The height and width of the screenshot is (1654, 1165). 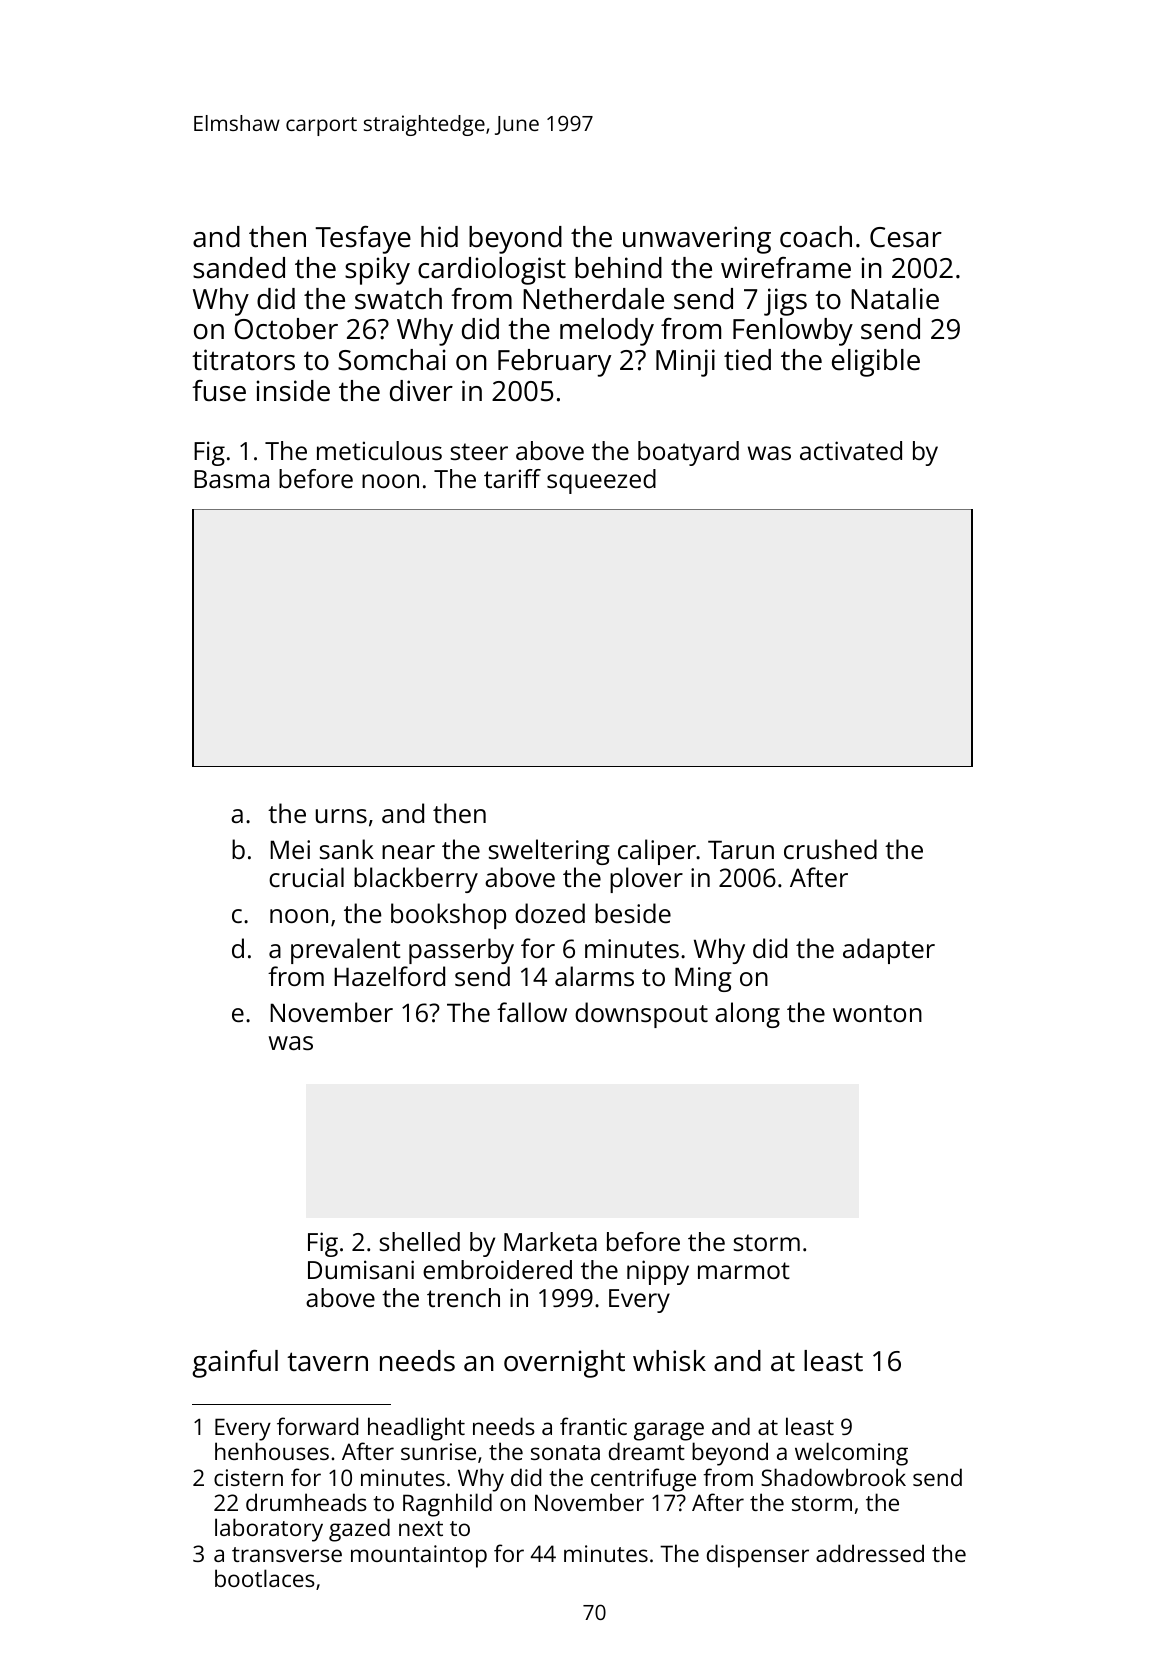 I want to click on bootlaces, so click(x=265, y=1578).
